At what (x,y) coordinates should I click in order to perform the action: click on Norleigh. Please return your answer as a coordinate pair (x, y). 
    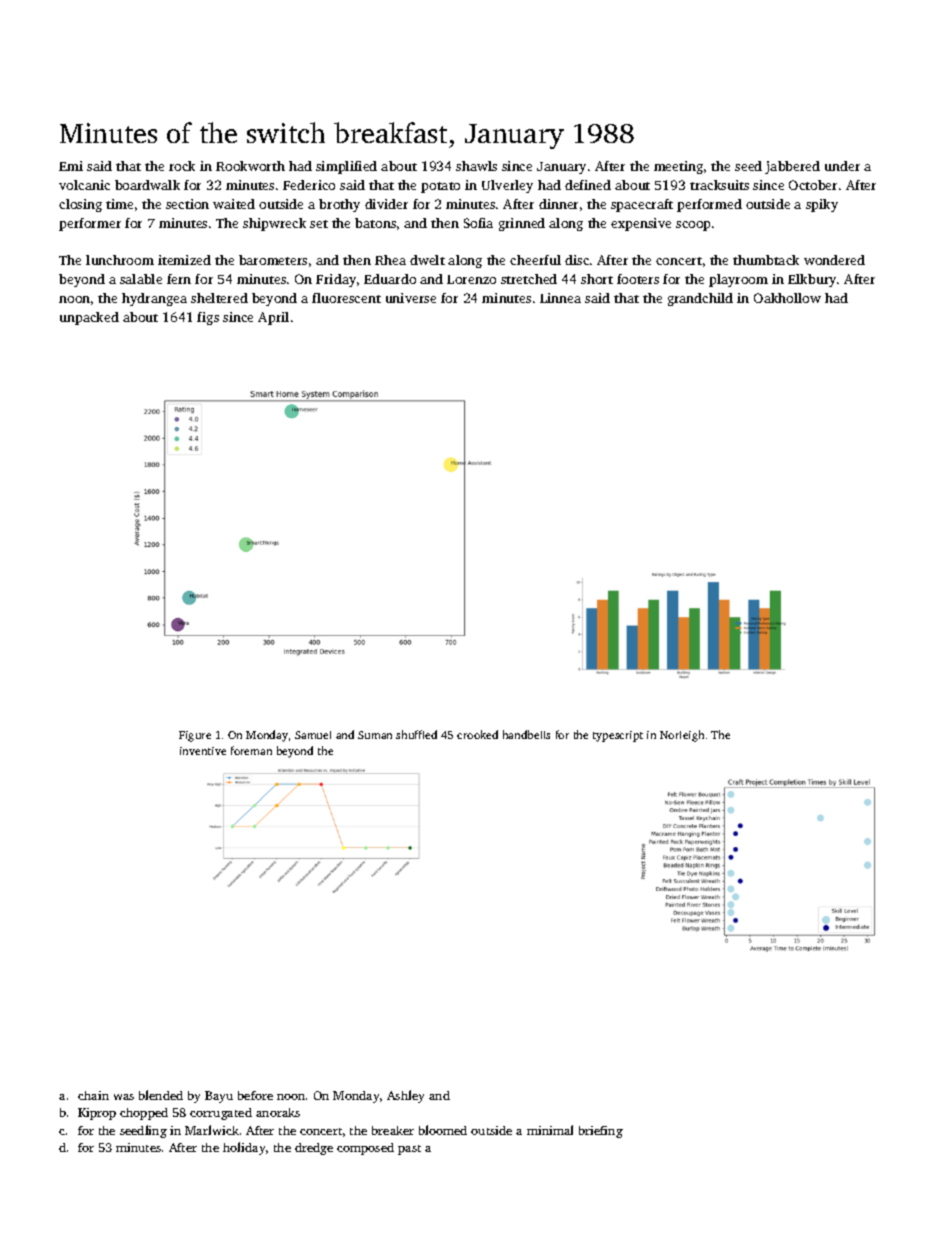
    Looking at the image, I should click on (682, 736).
